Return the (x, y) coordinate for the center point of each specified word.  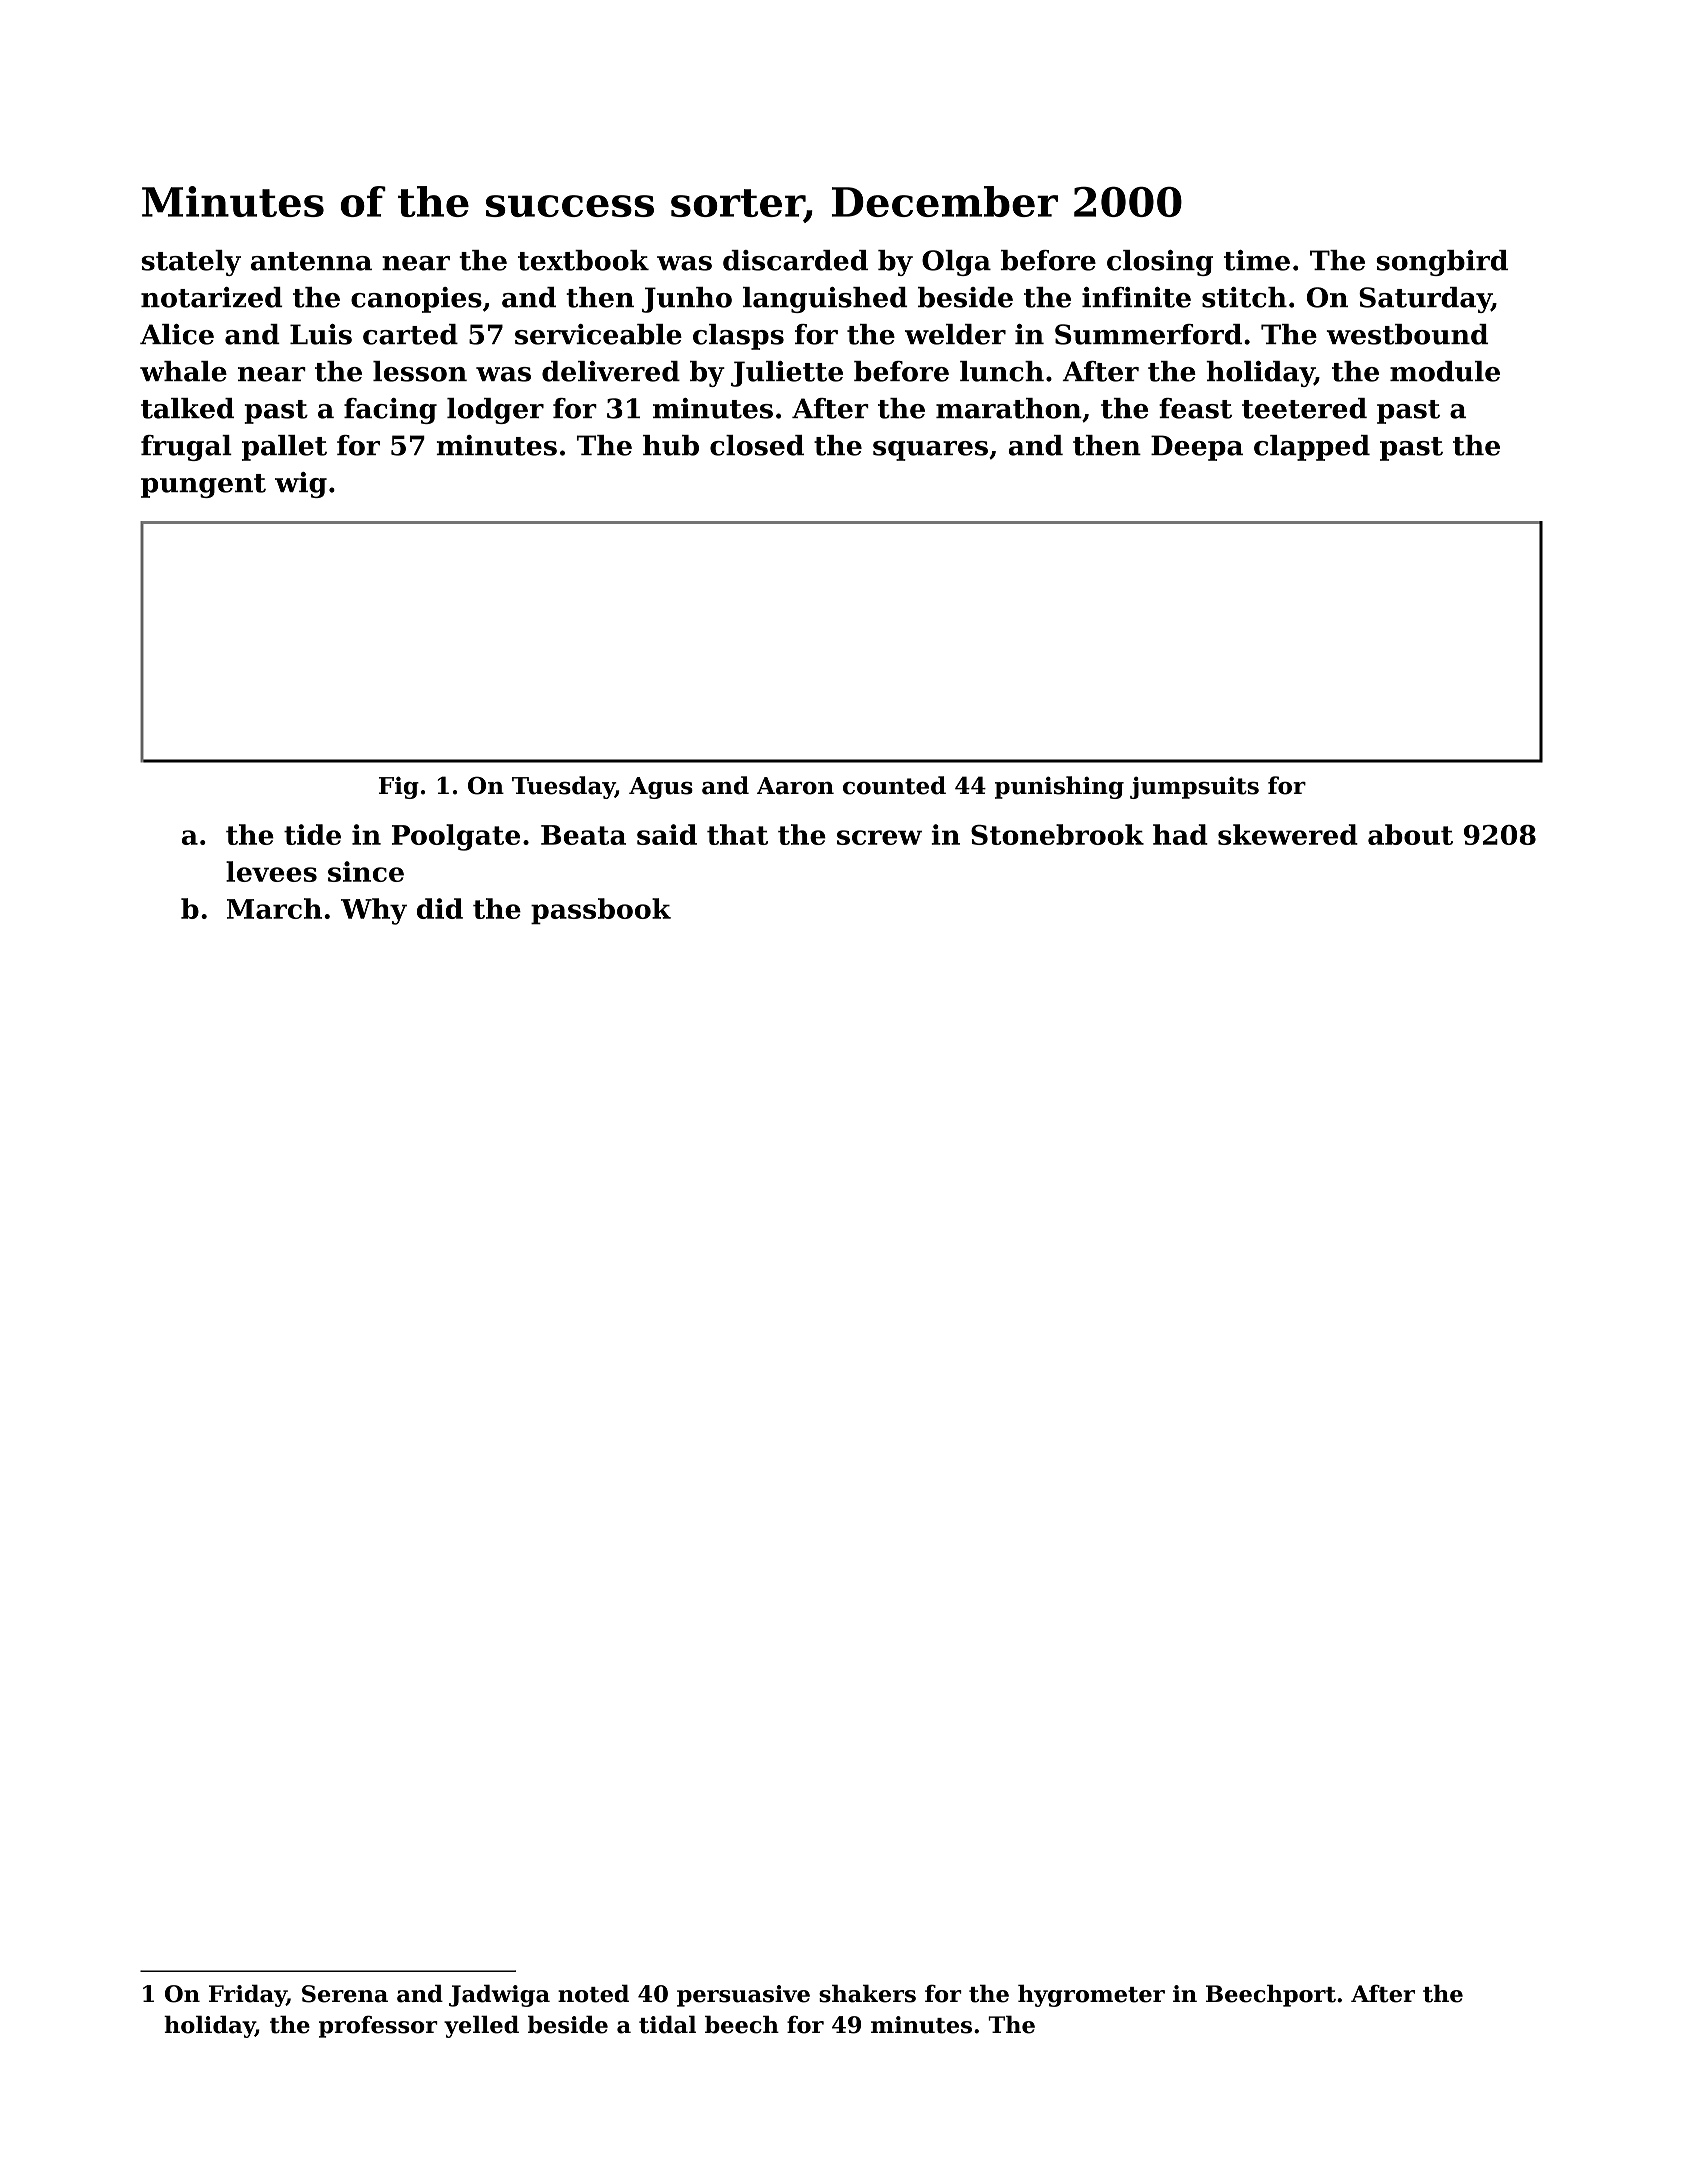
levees (271, 871)
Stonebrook (1057, 834)
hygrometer (1091, 1995)
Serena (345, 1994)
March (274, 908)
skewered (1288, 834)
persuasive (743, 1996)
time (1257, 260)
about (1410, 834)
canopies (416, 300)
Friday (248, 1995)
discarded (795, 260)
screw (879, 837)
